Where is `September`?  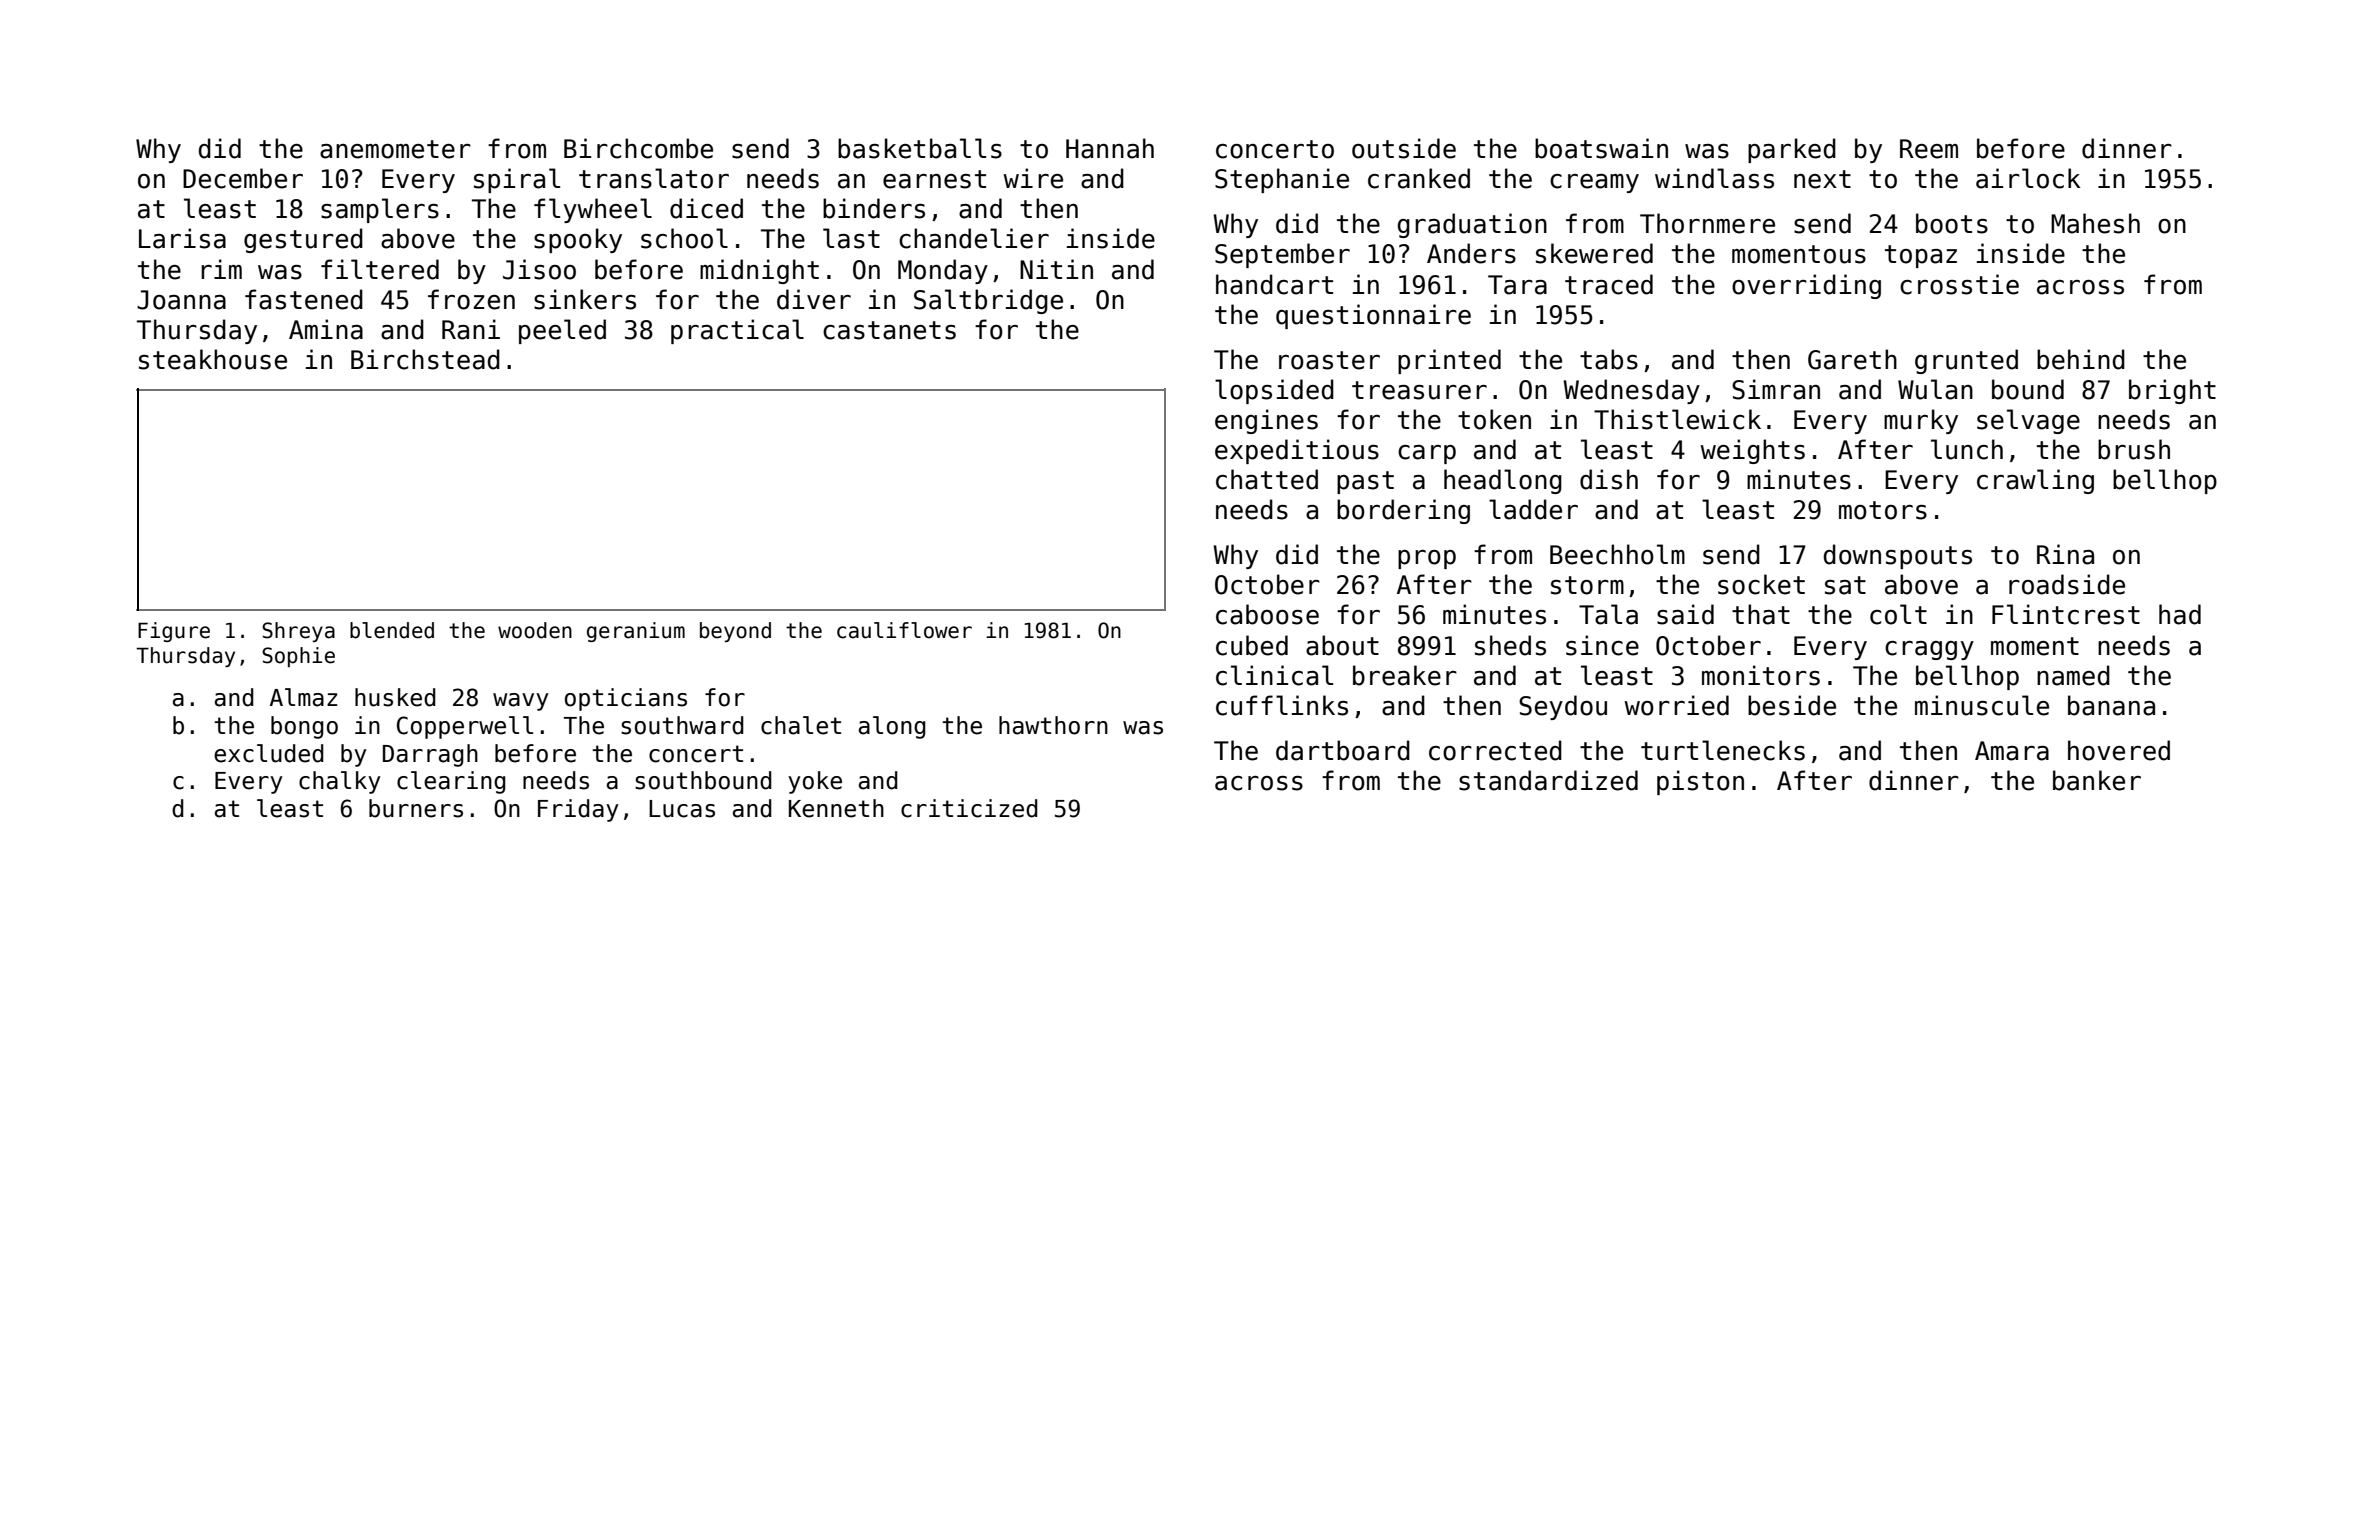
September is located at coordinates (1282, 255).
